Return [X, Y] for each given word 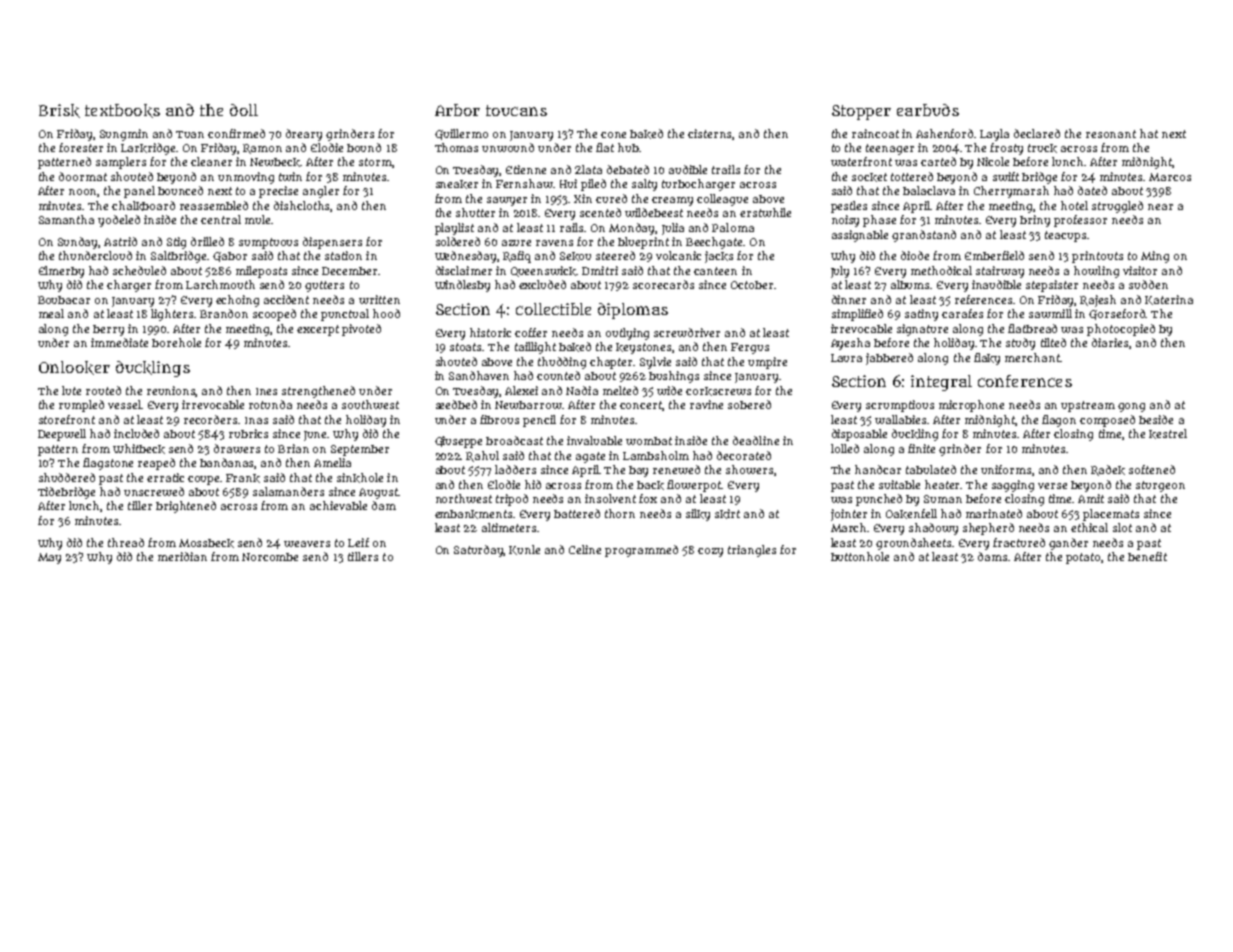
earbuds [928, 110]
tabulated [931, 469]
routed [103, 390]
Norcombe [270, 557]
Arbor [457, 110]
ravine [706, 404]
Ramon [262, 149]
